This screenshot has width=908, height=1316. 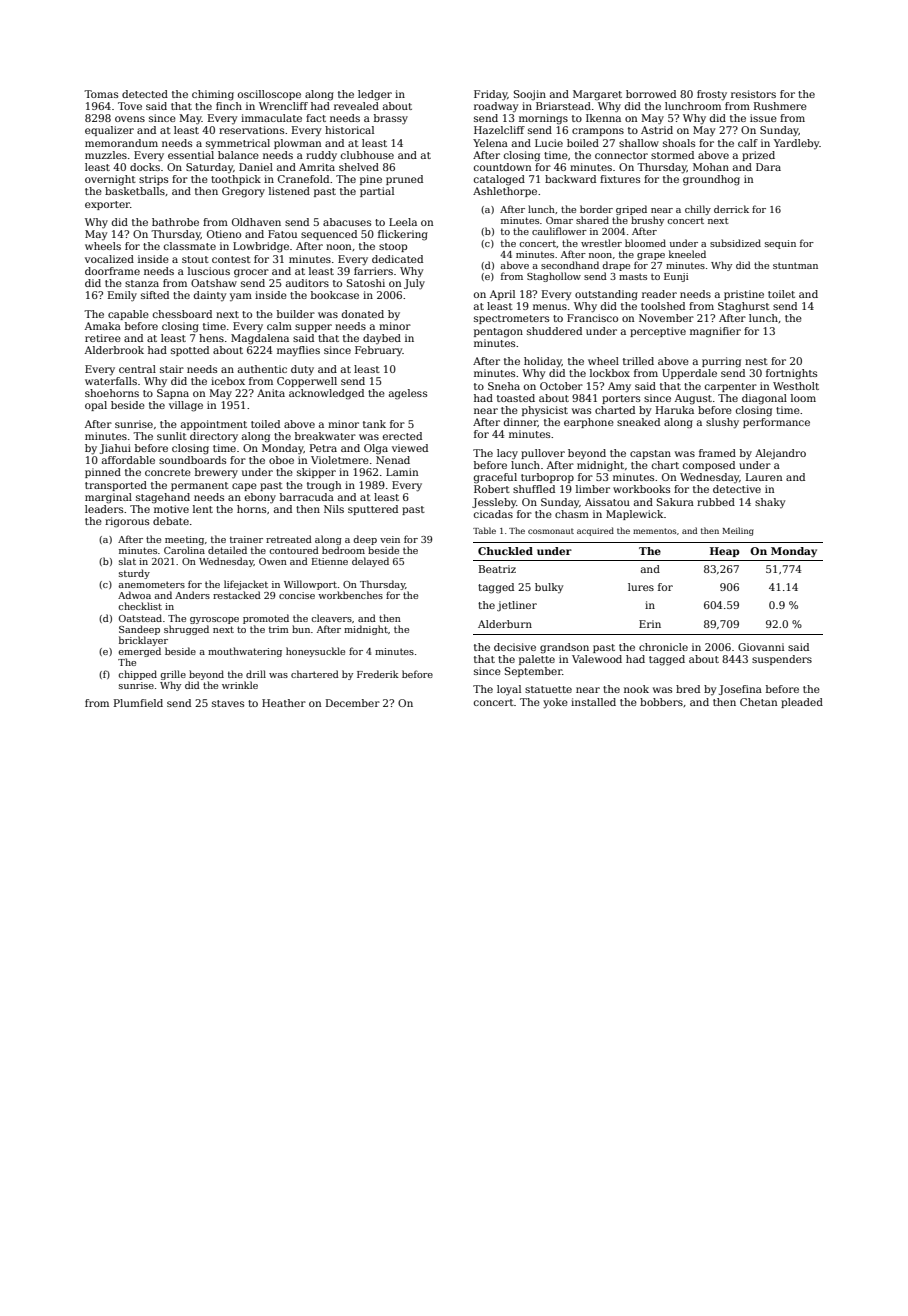 I want to click on nook, so click(x=636, y=689).
